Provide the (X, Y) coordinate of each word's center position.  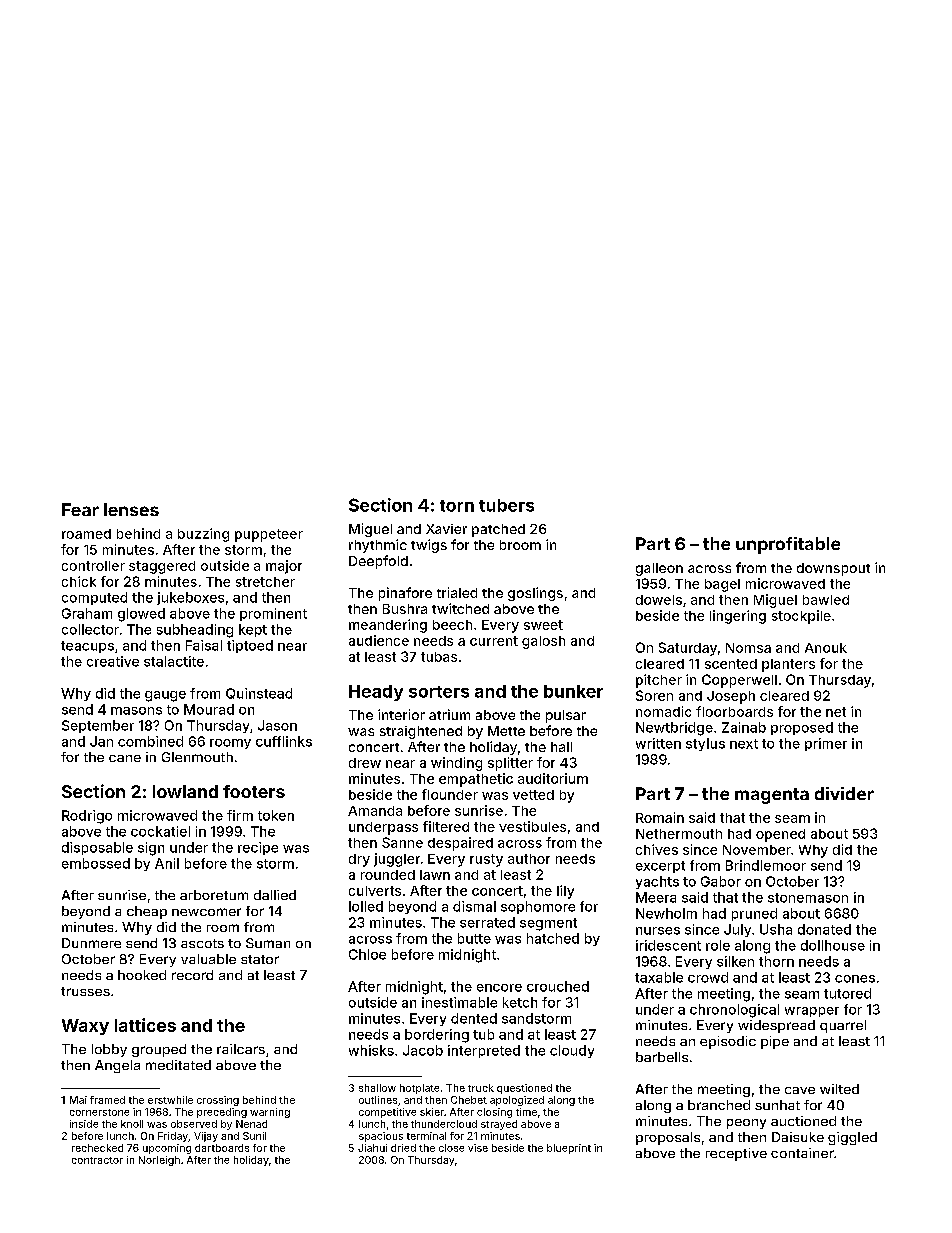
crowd (708, 977)
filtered (446, 826)
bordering (437, 1036)
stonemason (808, 898)
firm (240, 815)
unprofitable (788, 545)
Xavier (446, 529)
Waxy (85, 1027)
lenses (131, 509)
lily (565, 892)
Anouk (826, 648)
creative (113, 661)
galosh (543, 642)
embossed (96, 863)
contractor (97, 1160)
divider (844, 793)
